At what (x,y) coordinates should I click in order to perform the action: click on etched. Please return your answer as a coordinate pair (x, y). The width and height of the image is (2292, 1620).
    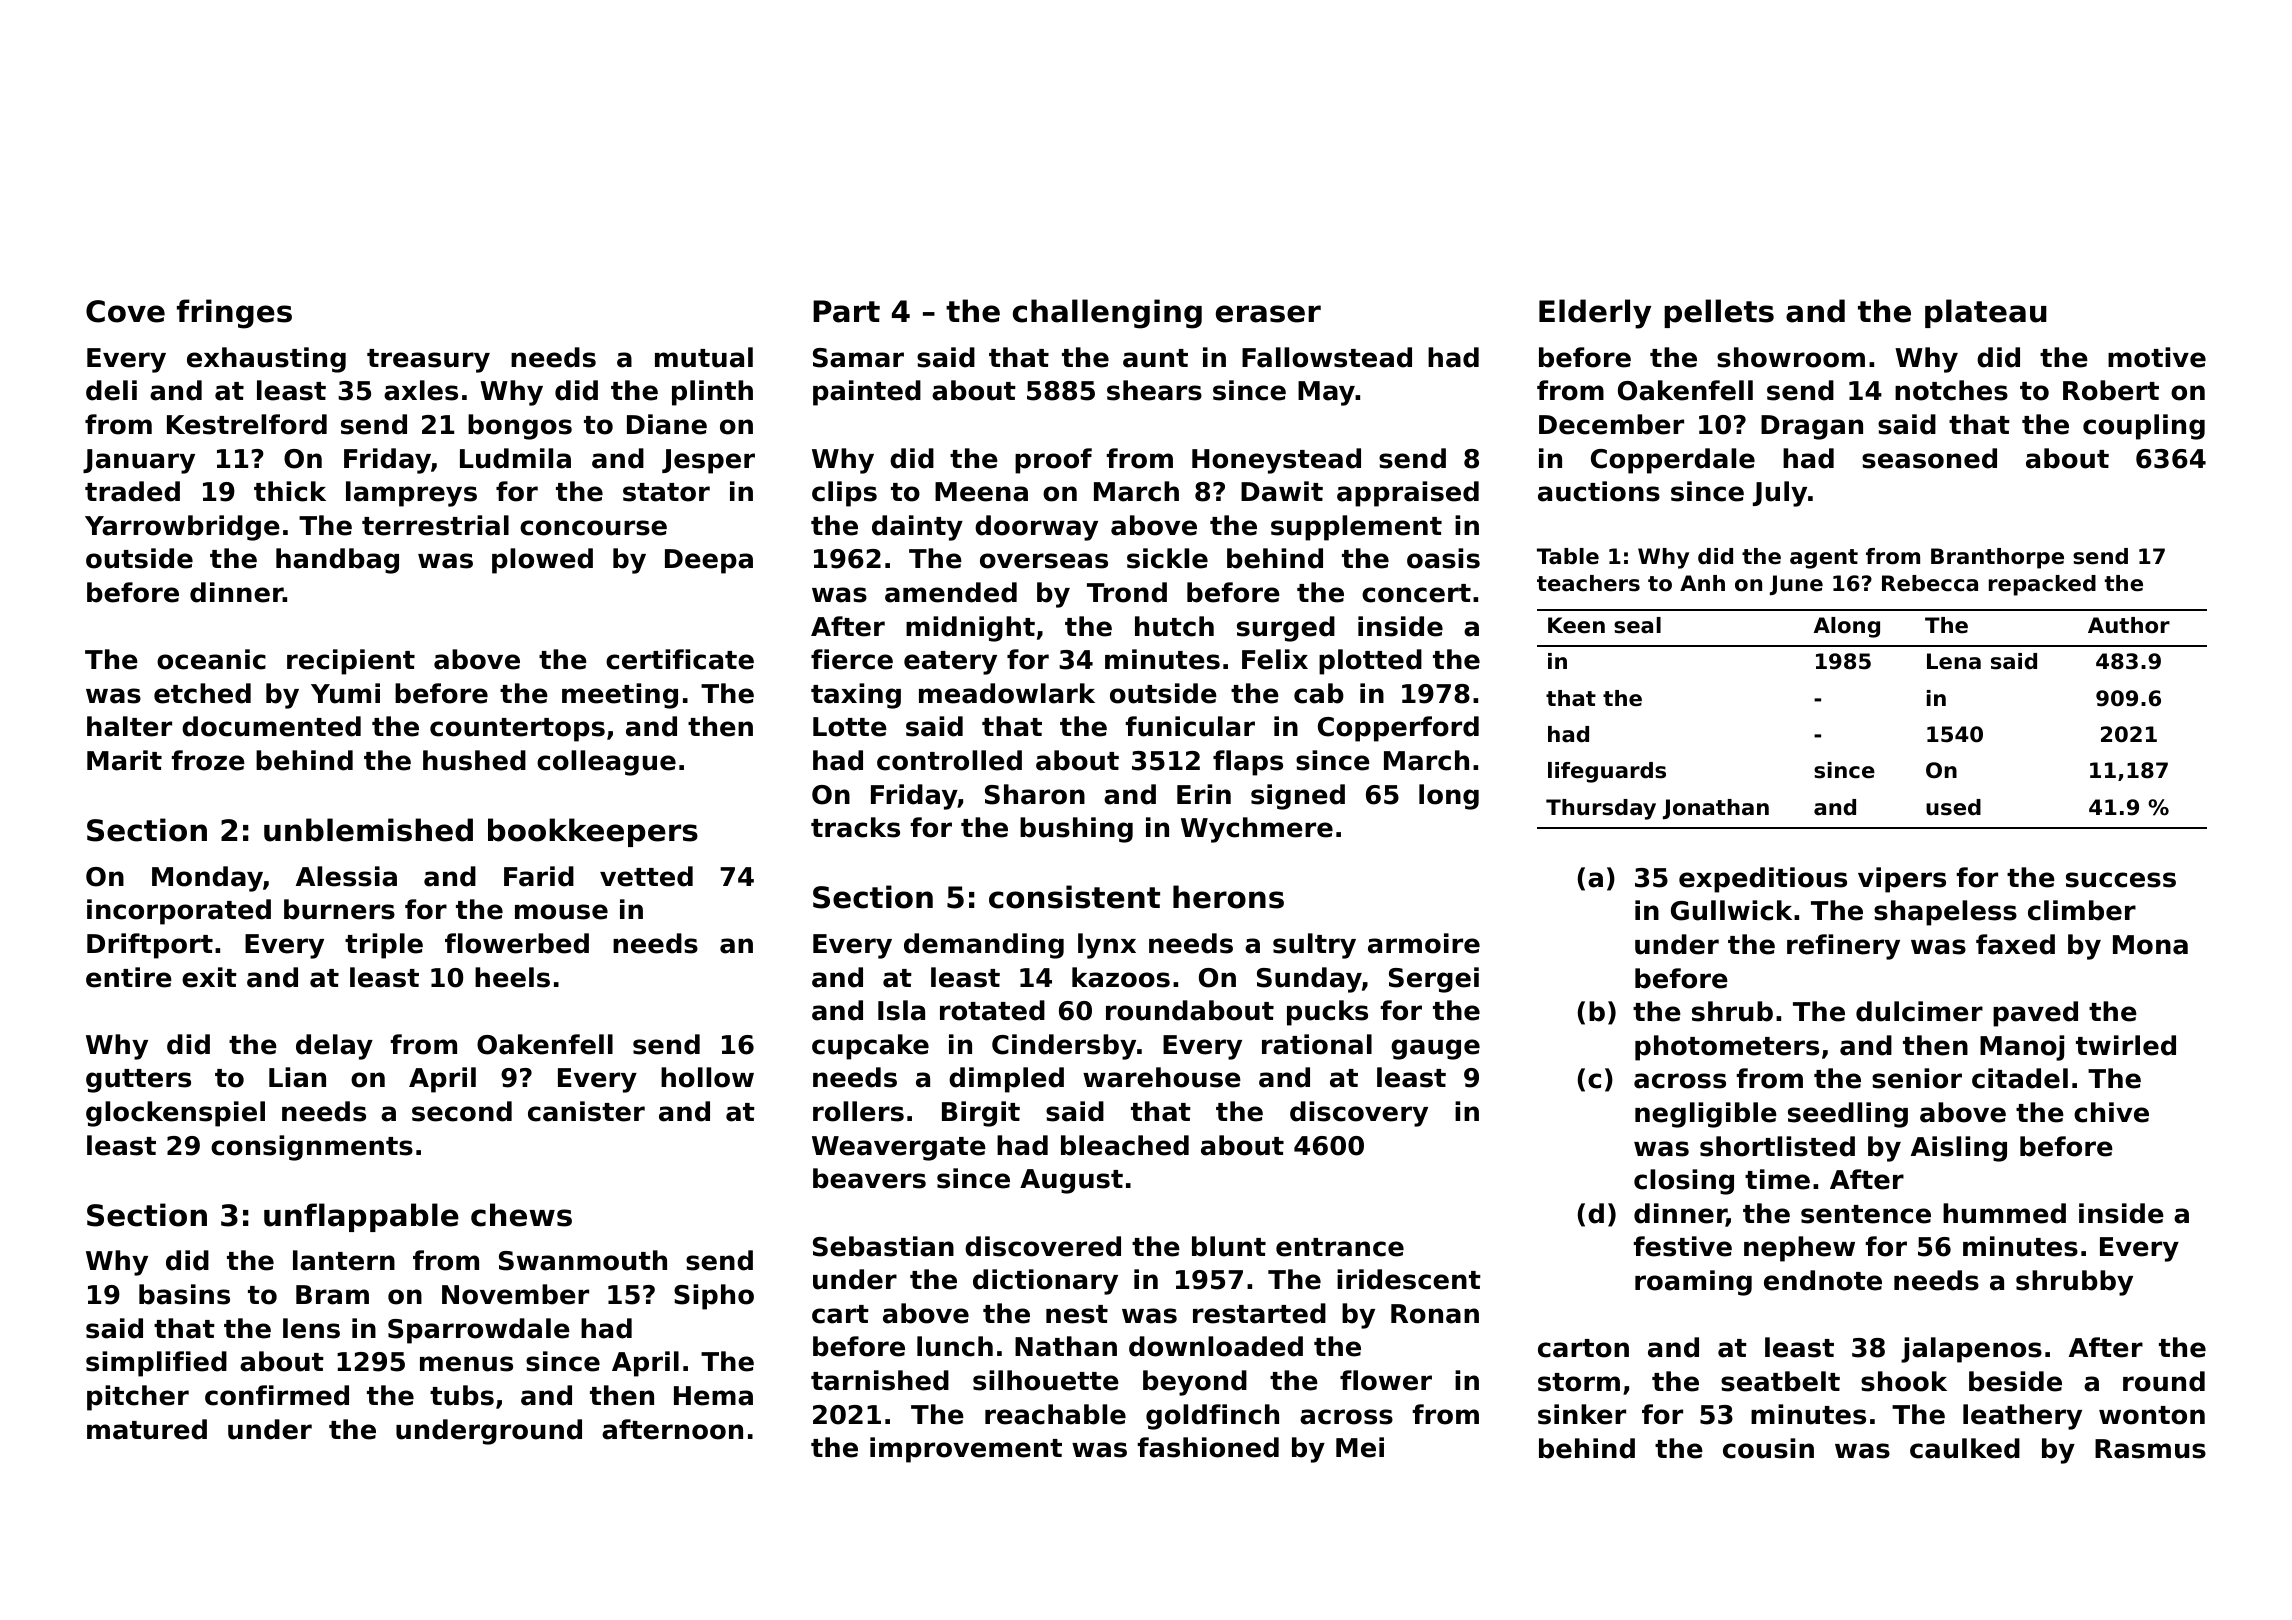
    Looking at the image, I should click on (202, 693).
